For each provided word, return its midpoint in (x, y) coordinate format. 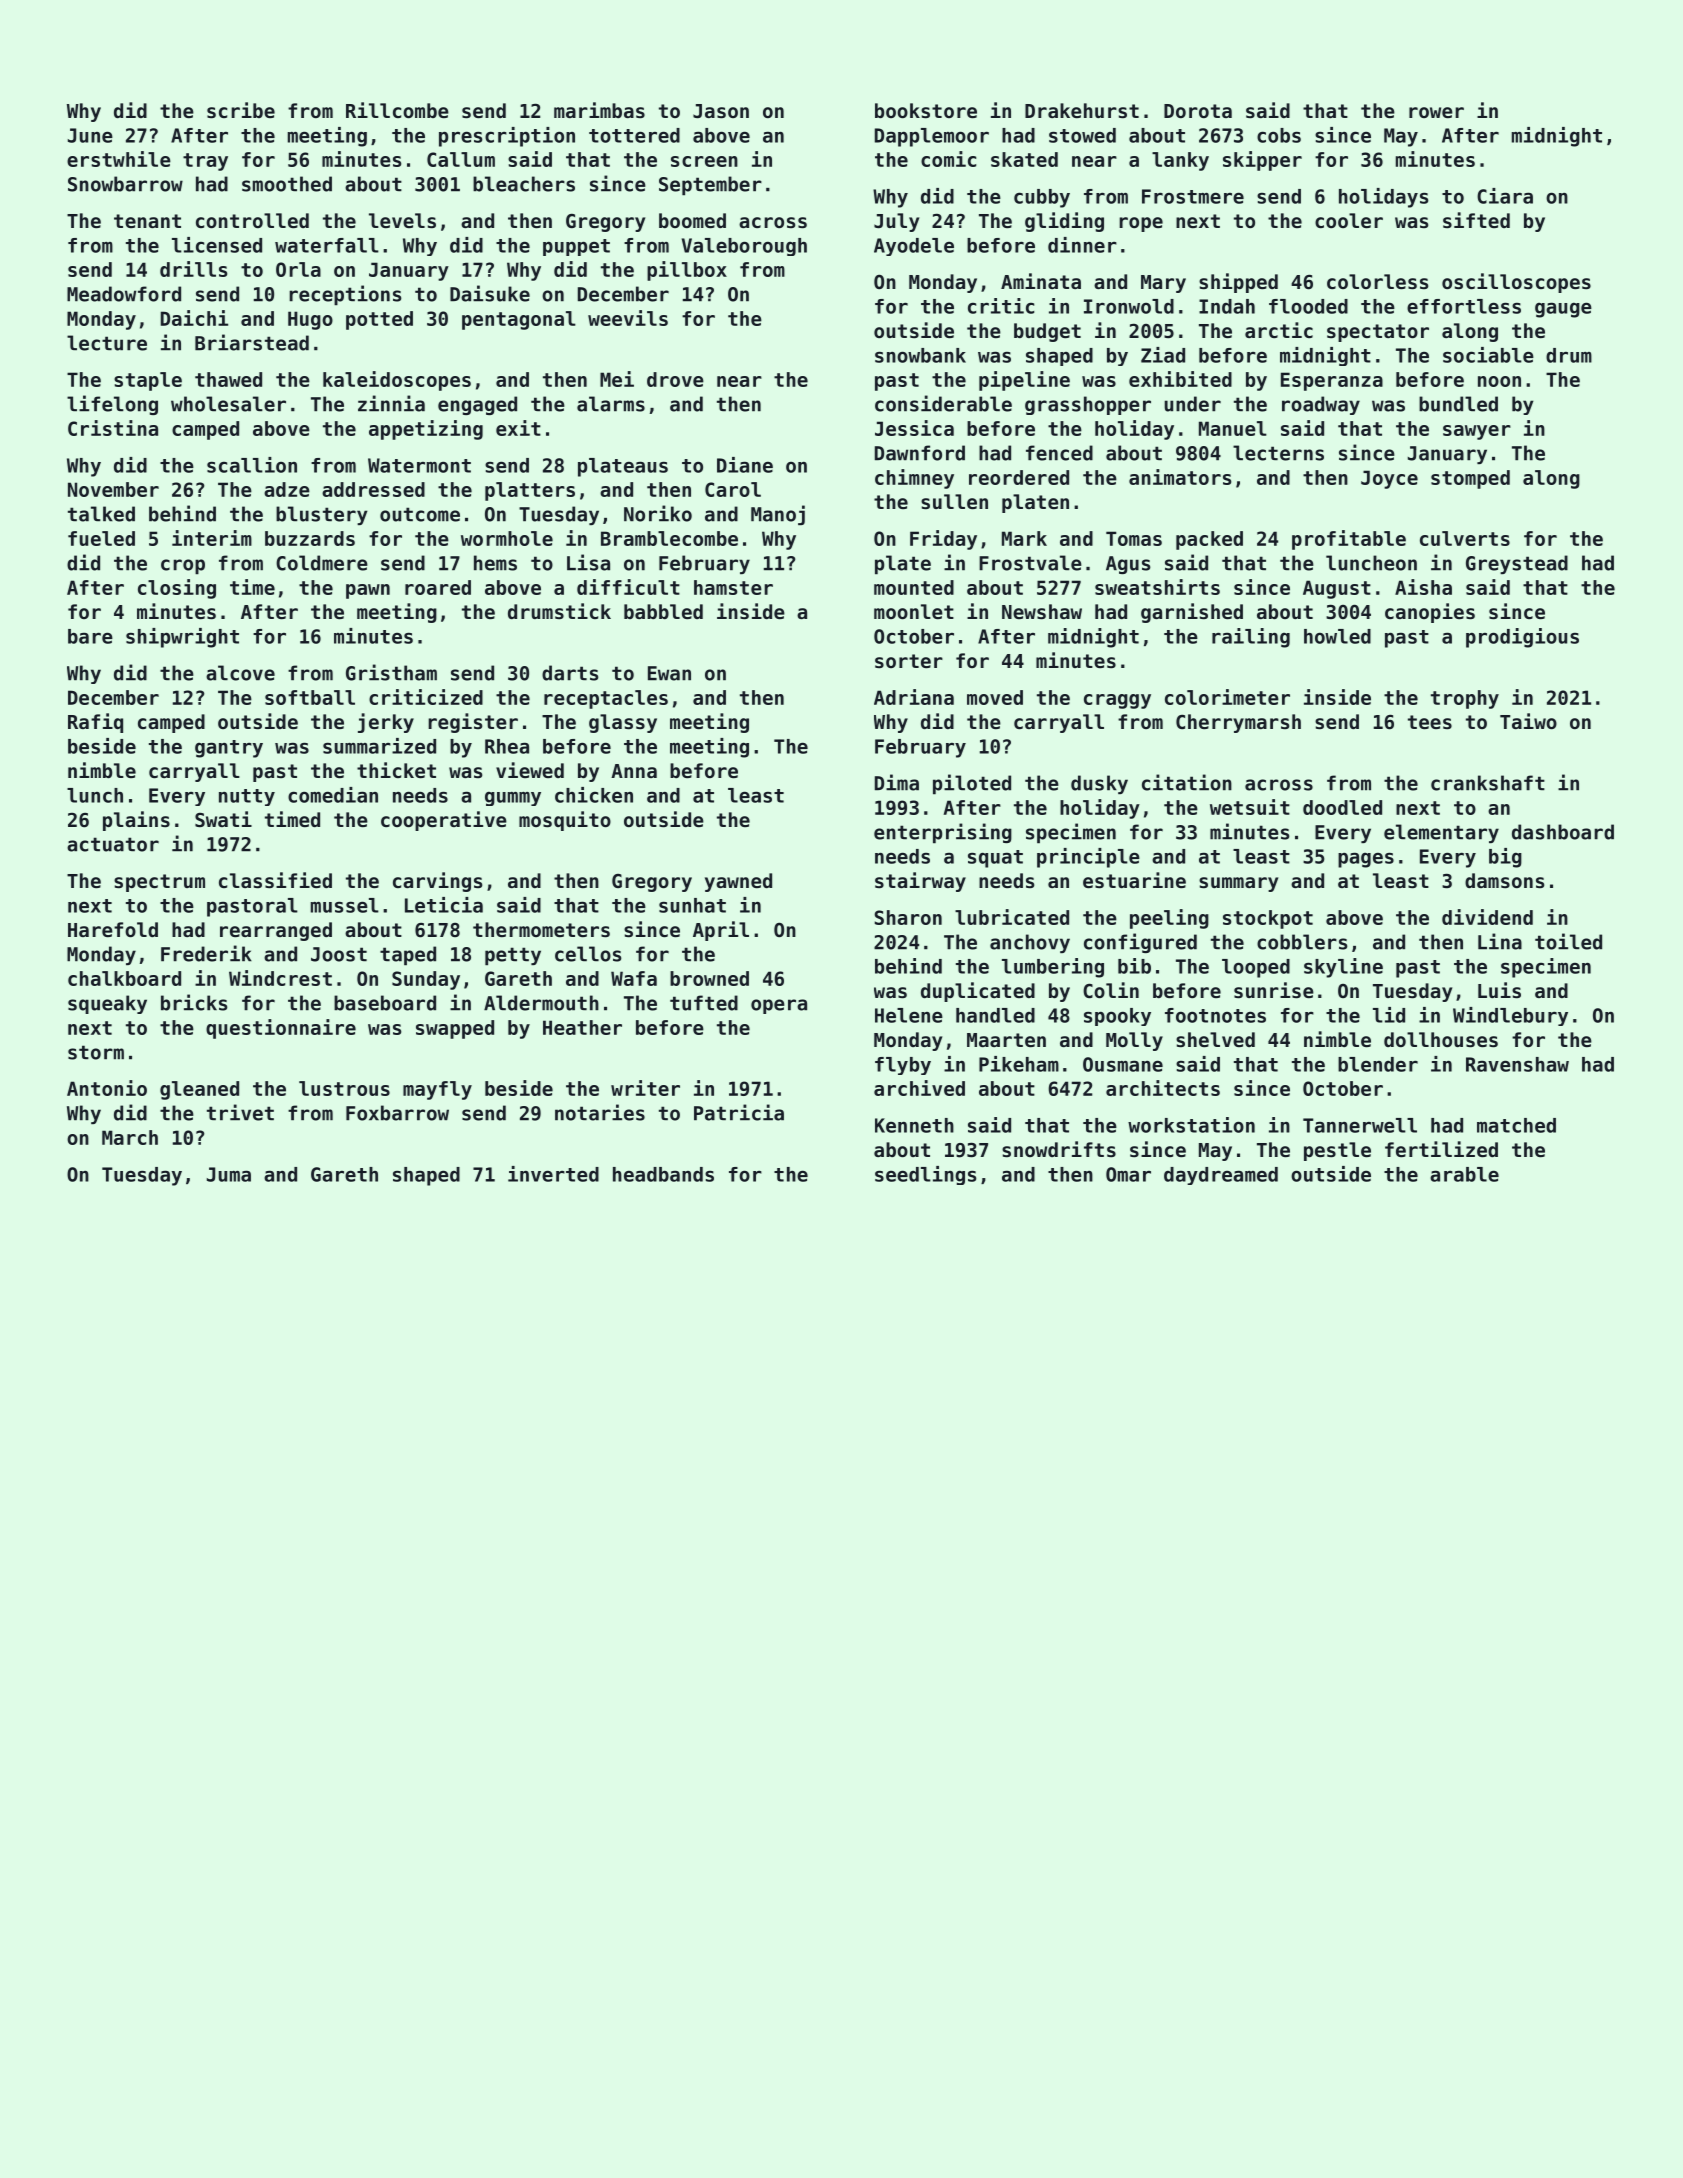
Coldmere (322, 563)
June (90, 135)
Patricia (739, 1112)
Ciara (1505, 196)
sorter (909, 661)
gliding (1064, 222)
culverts (1465, 538)
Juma (229, 1174)
